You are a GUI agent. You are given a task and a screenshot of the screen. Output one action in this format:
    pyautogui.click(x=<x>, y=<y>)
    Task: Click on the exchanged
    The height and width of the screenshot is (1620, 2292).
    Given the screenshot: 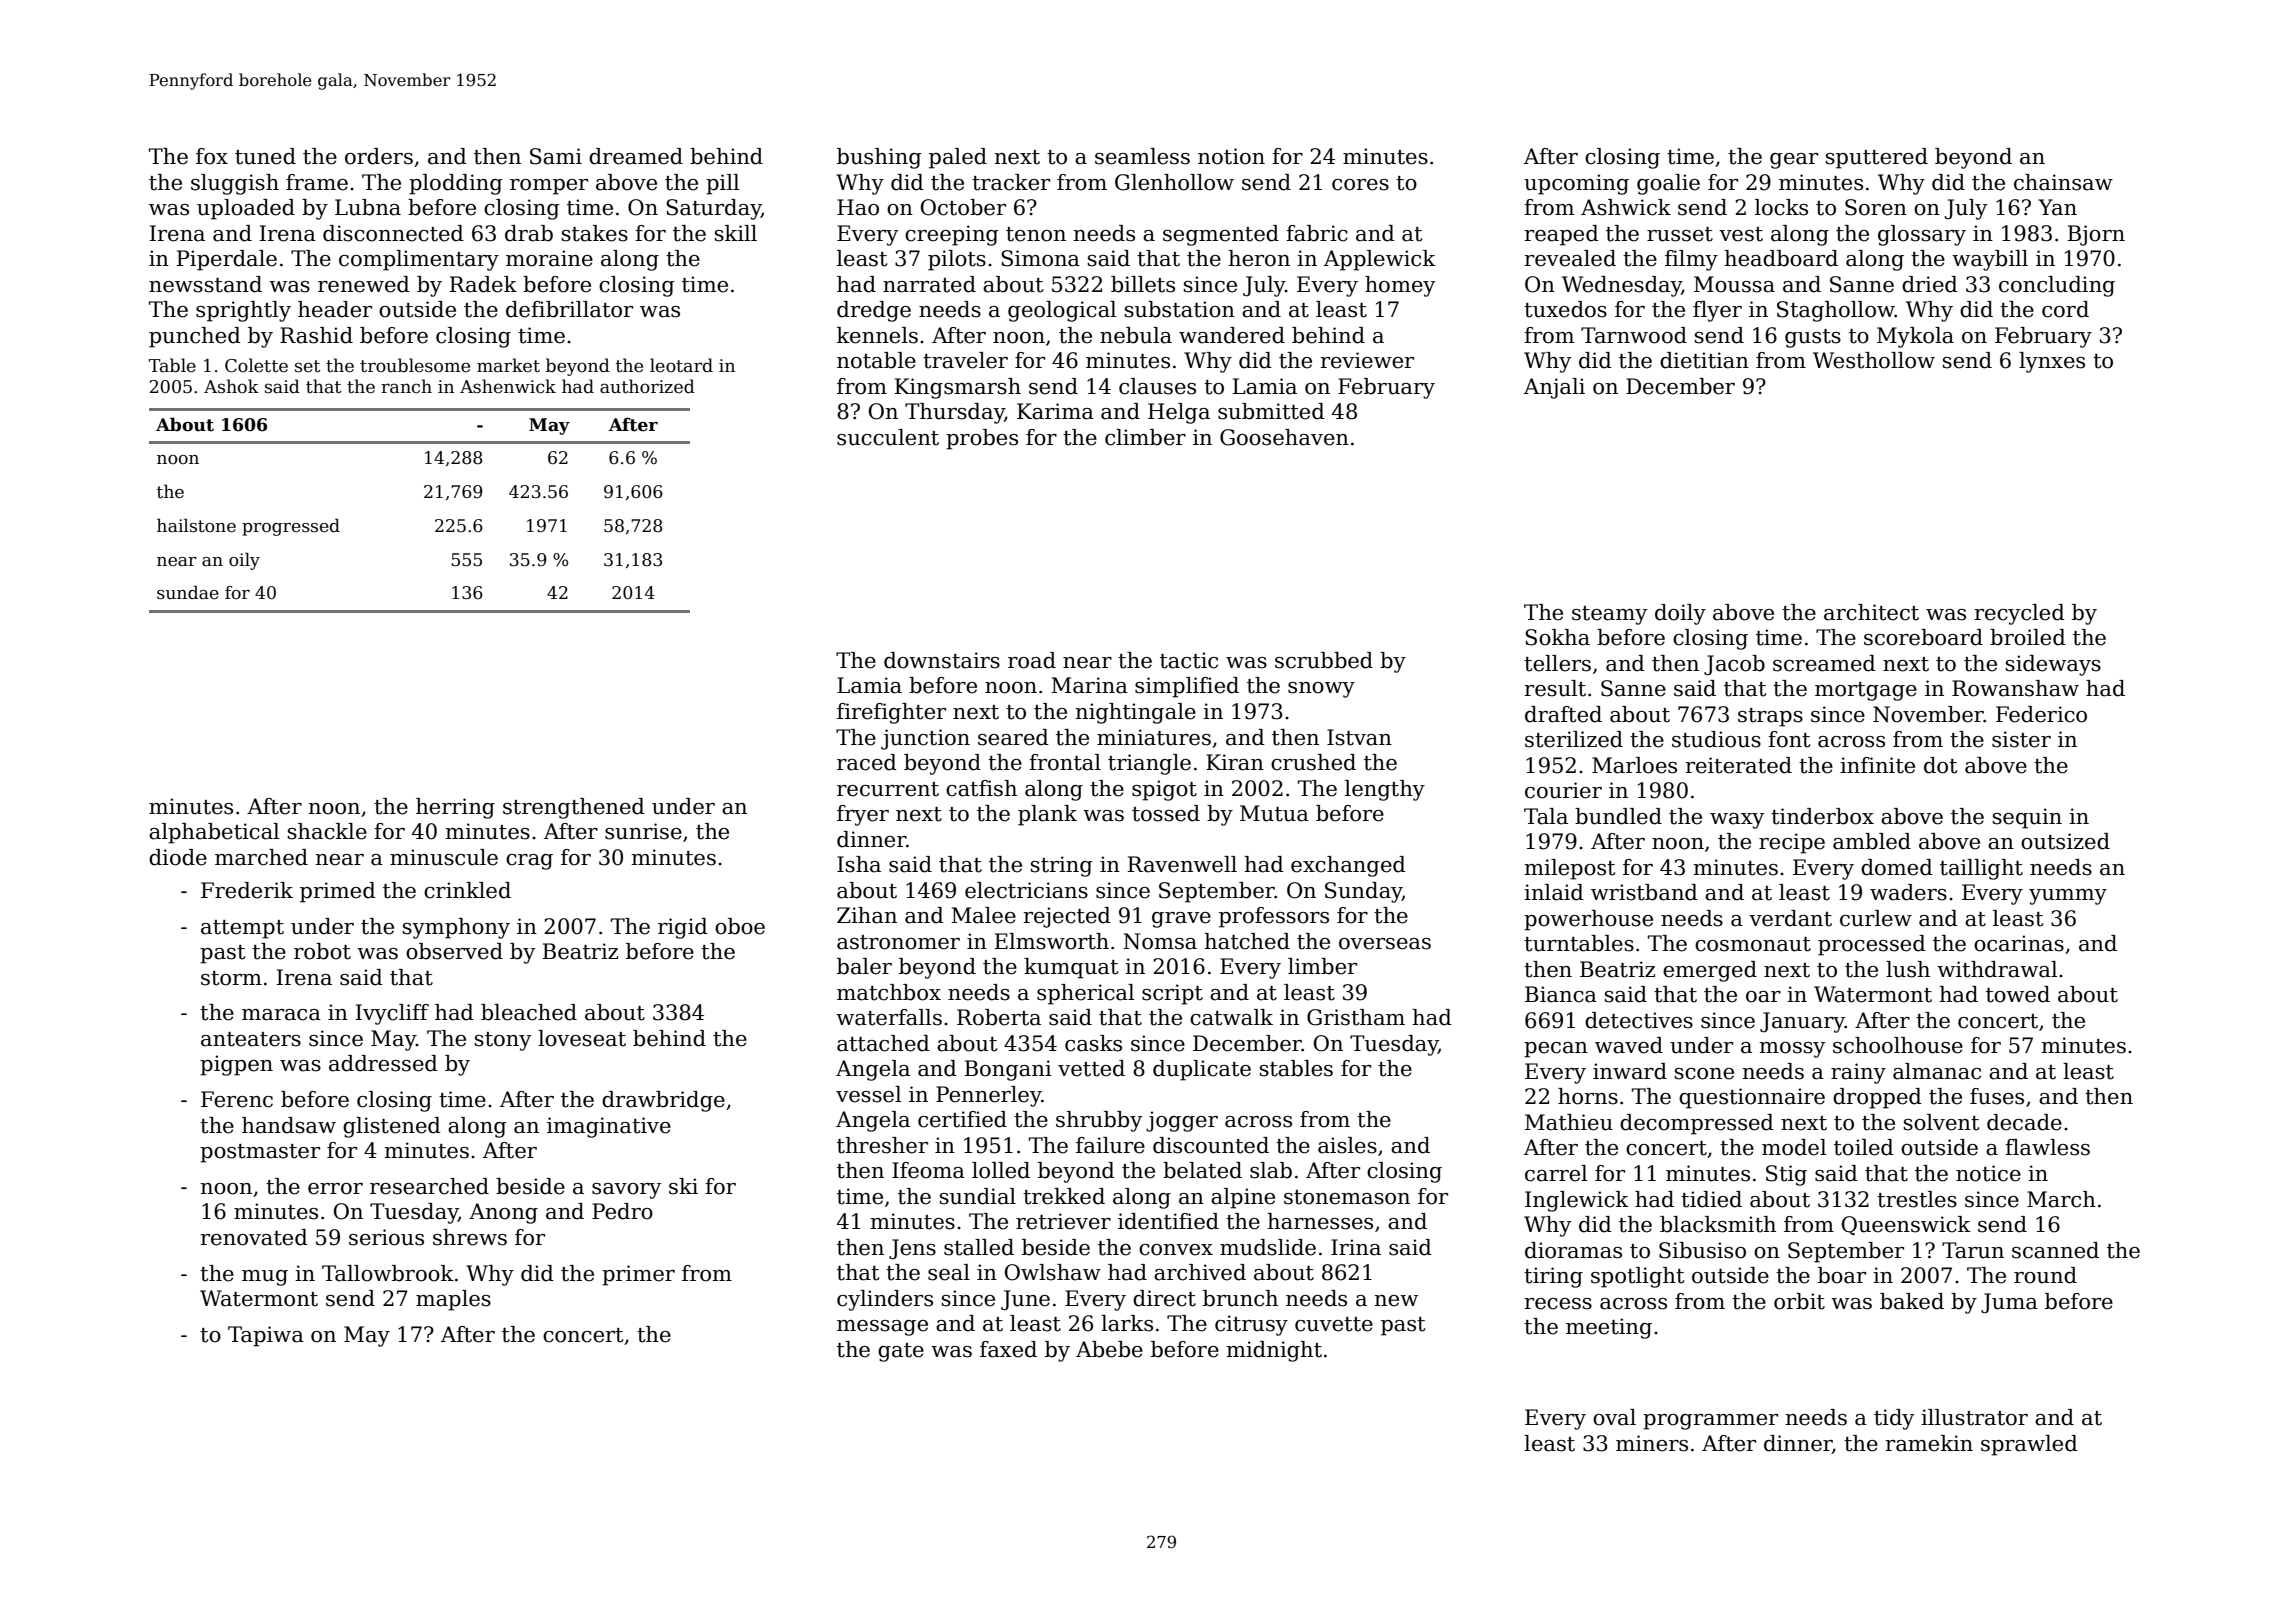 What is the action you would take?
    pyautogui.click(x=1348, y=866)
